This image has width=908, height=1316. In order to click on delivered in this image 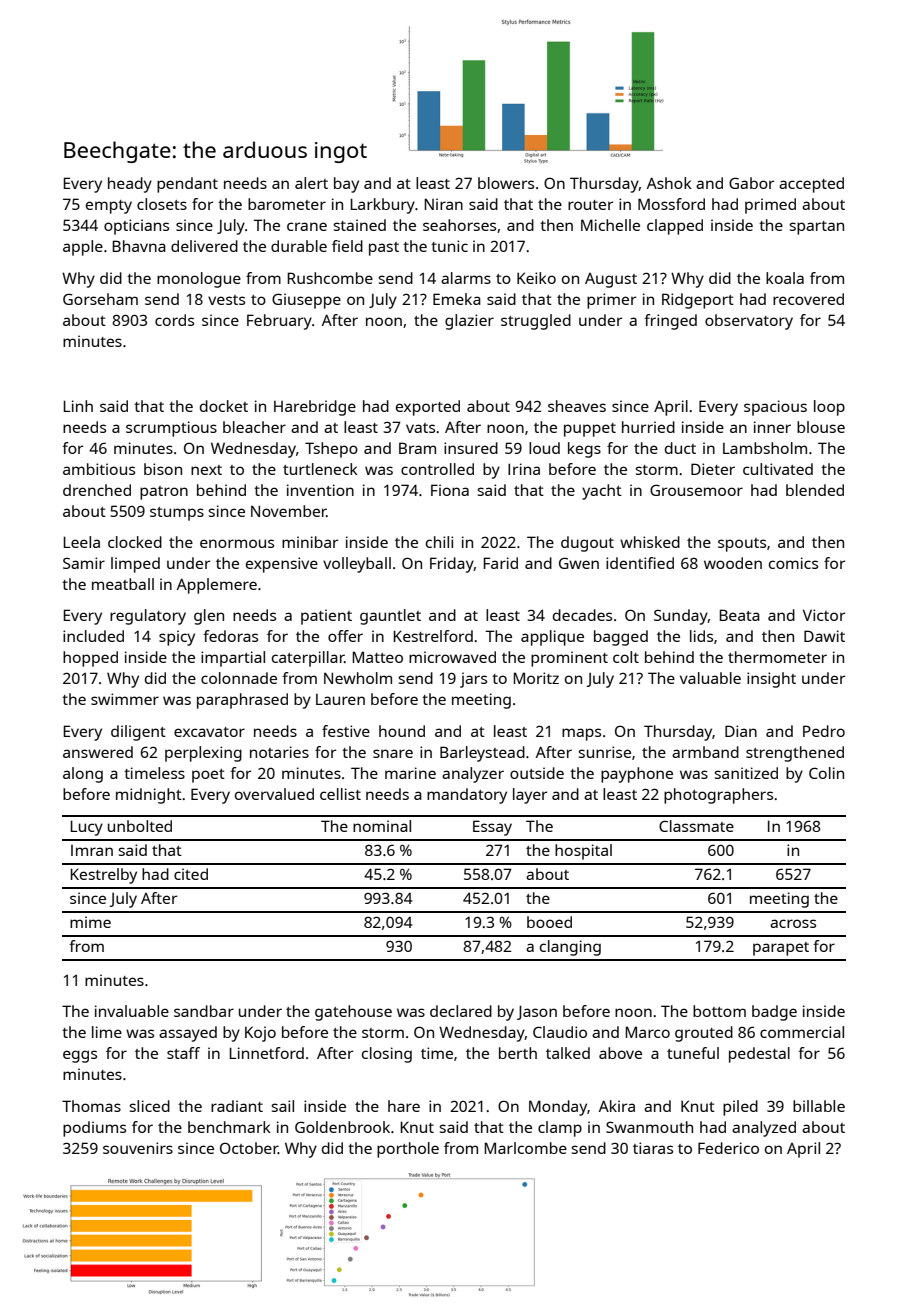, I will do `click(204, 246)`.
